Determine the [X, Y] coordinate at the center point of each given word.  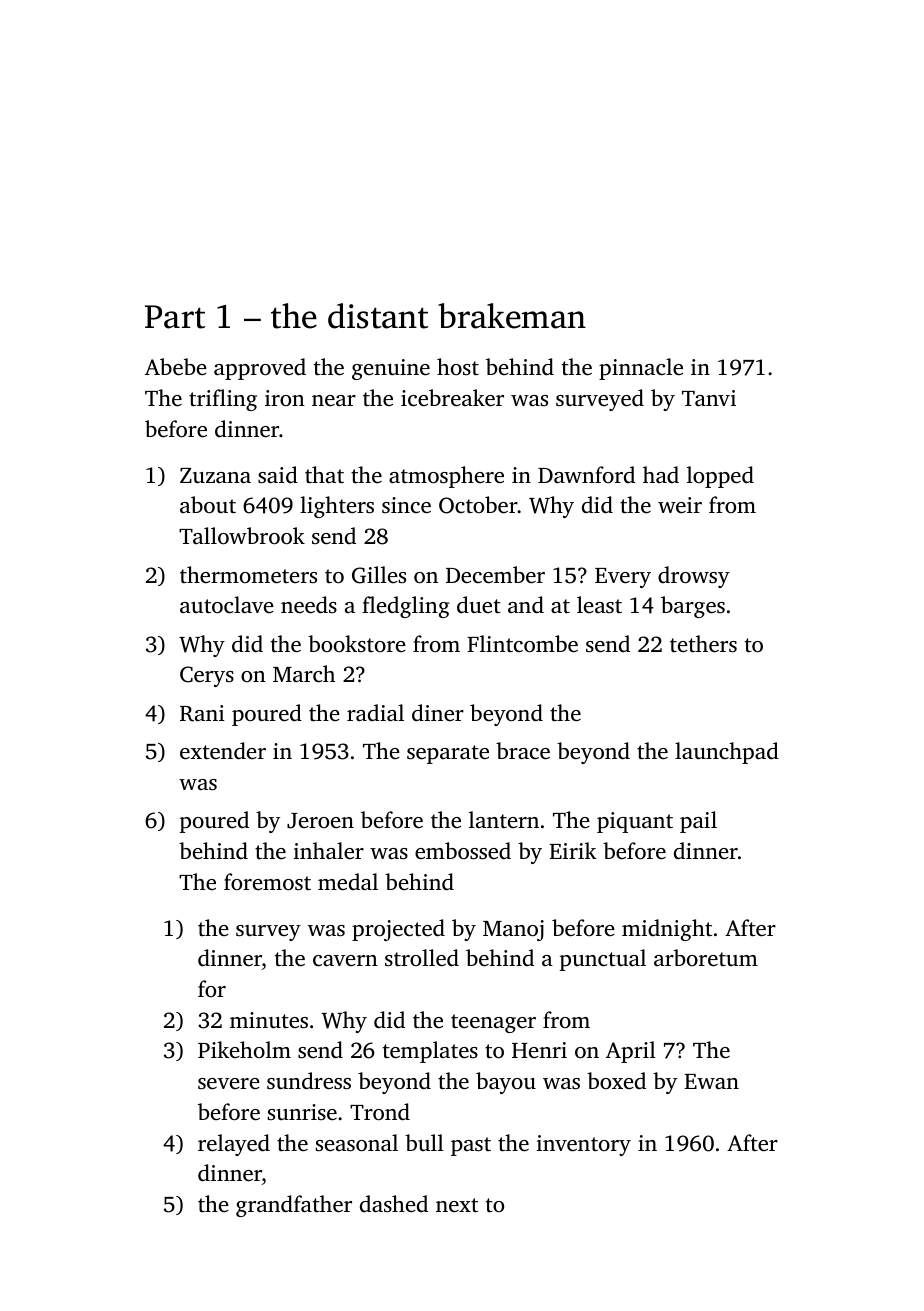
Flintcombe [522, 644]
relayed [234, 1145]
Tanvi [709, 398]
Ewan [711, 1081]
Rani [202, 713]
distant [378, 316]
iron [285, 398]
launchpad [727, 753]
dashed [394, 1203]
